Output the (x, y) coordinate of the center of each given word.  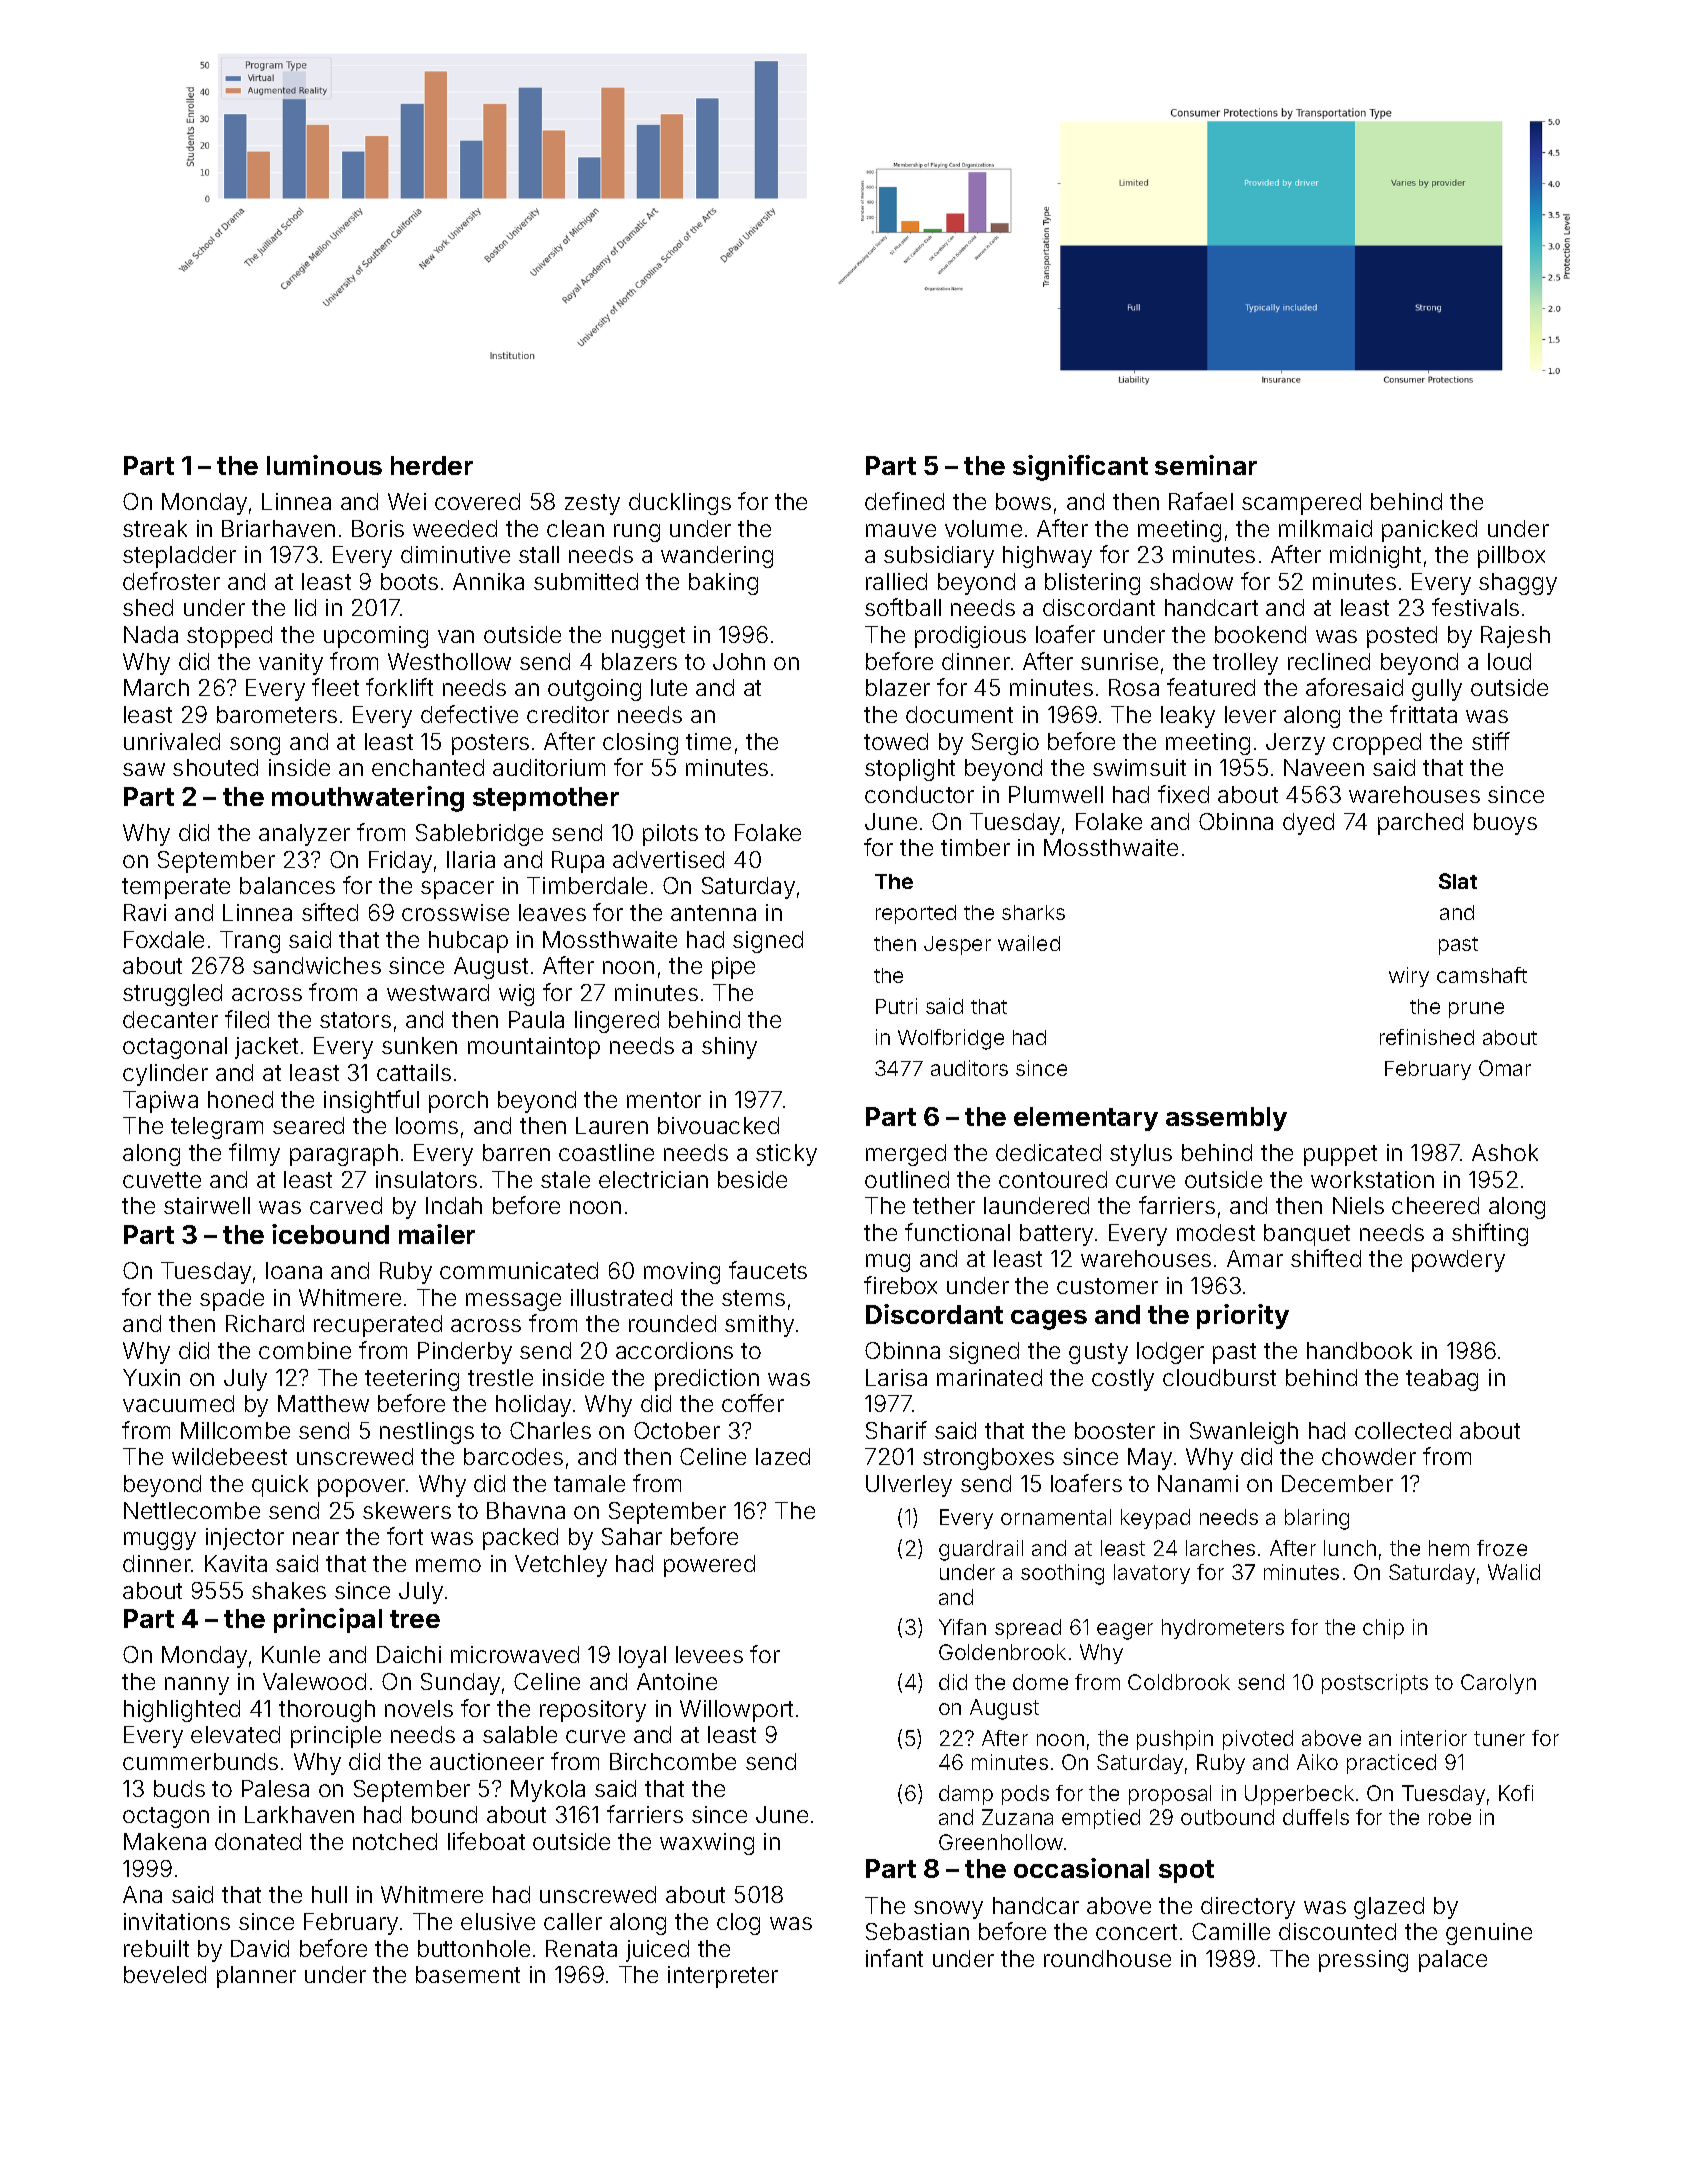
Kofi (1516, 1793)
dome (1040, 1682)
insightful (371, 1101)
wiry (1409, 977)
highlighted (182, 1711)
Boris (378, 528)
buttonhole (474, 1948)
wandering (717, 557)
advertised (668, 859)
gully (1437, 690)
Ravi (145, 912)
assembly (1226, 1119)
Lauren (612, 1125)
